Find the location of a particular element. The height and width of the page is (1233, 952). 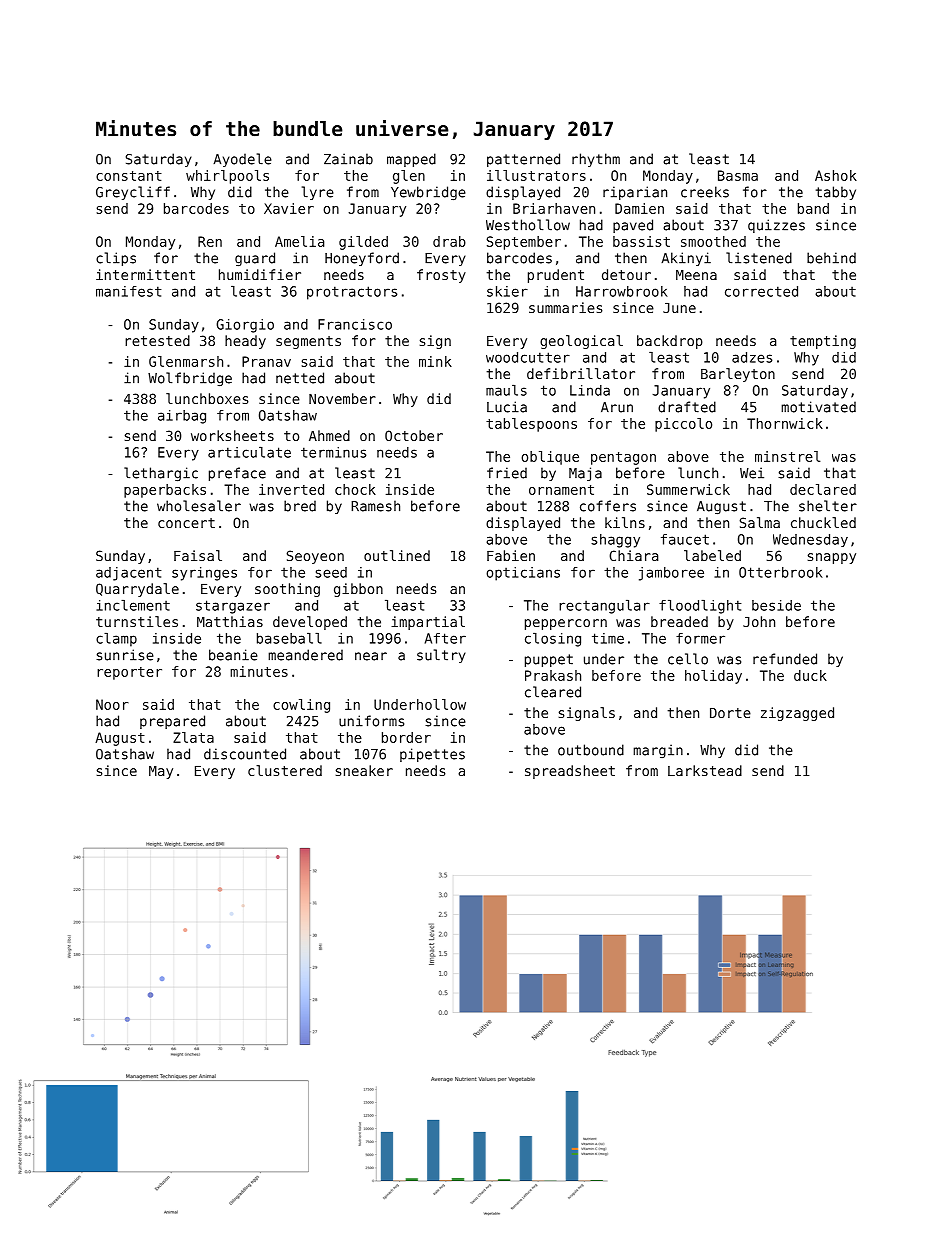

uniforms is located at coordinates (371, 721).
